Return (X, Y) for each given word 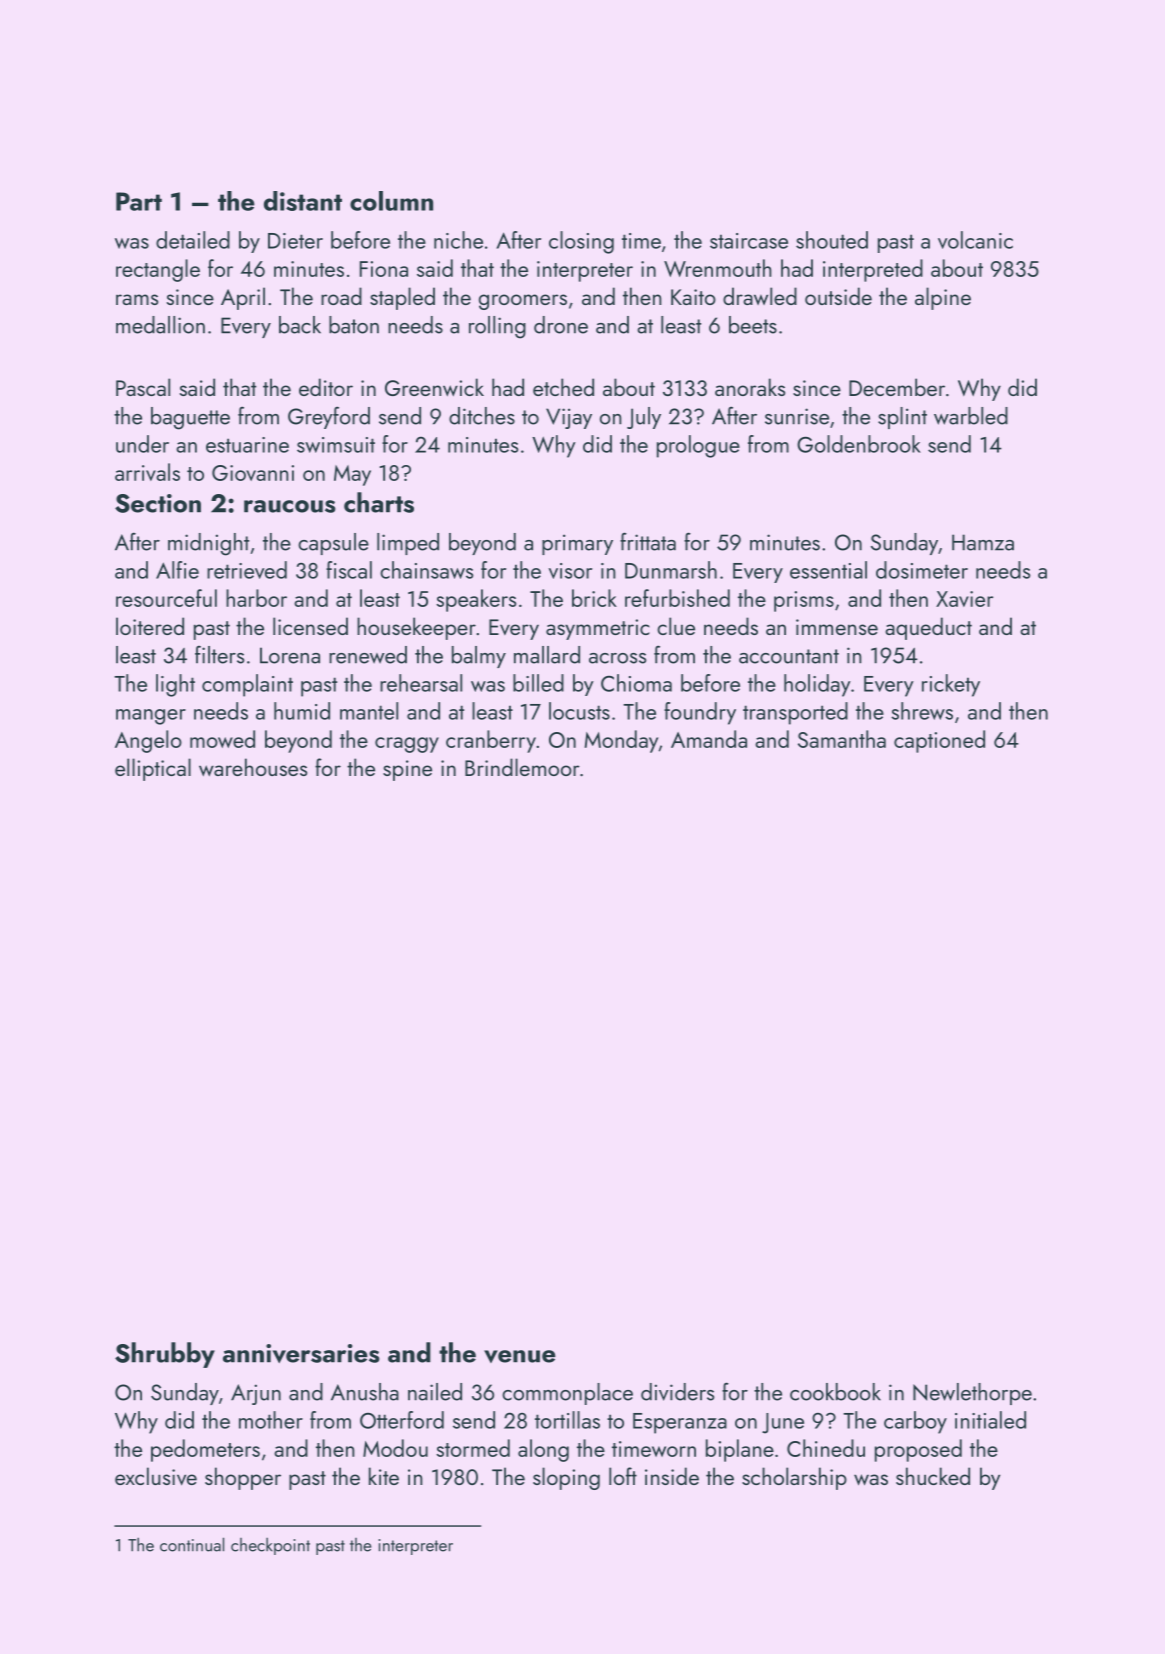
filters (219, 655)
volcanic (975, 240)
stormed (473, 1448)
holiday (817, 685)
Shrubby (165, 1355)
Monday (621, 741)
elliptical (153, 769)
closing (581, 242)
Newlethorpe (972, 1394)
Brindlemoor (522, 767)
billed (538, 683)
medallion (160, 325)
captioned (939, 741)
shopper (243, 1478)
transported (795, 713)
